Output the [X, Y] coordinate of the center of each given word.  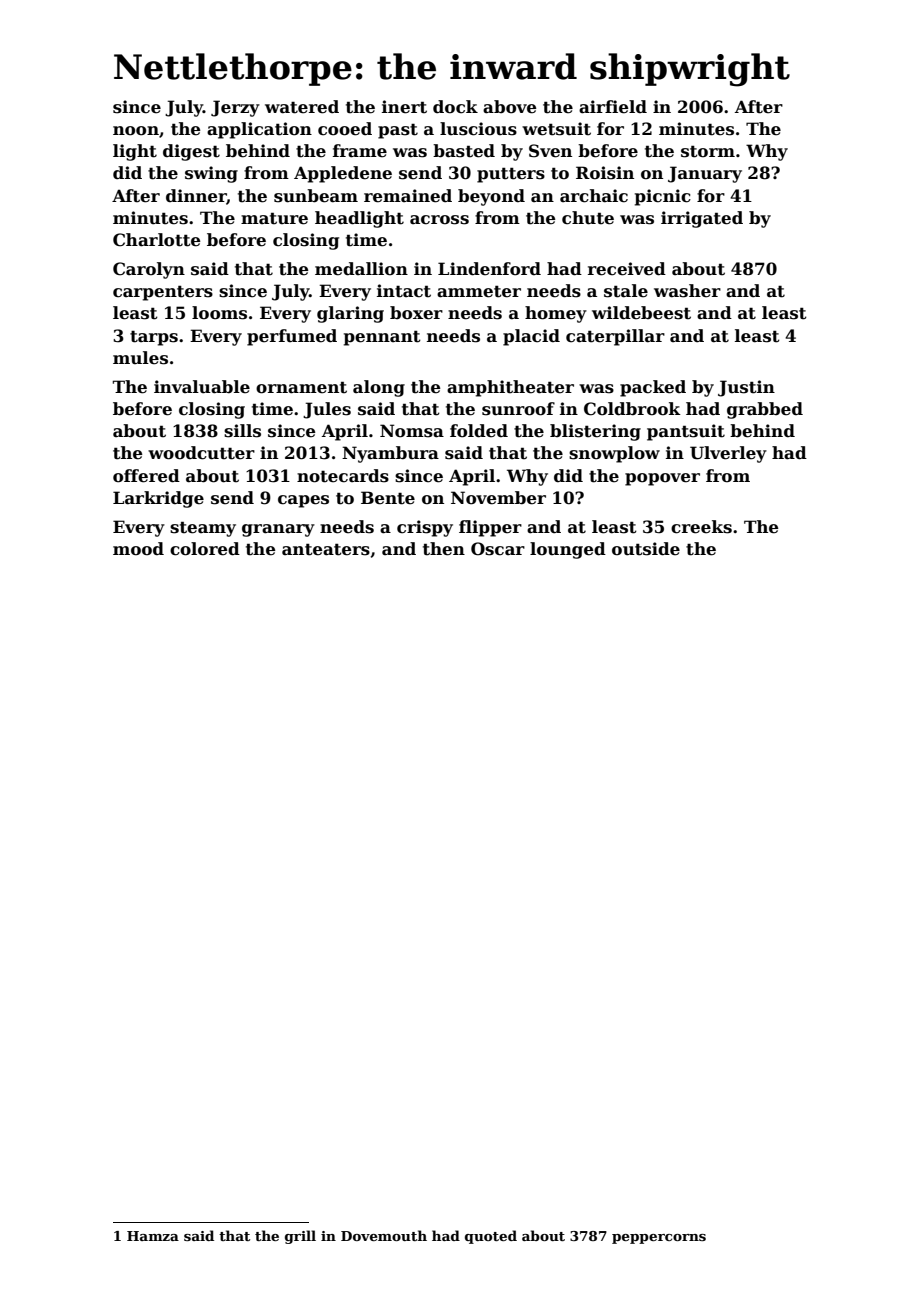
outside [646, 549]
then [444, 549]
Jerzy [235, 108]
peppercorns [659, 1239]
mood [138, 549]
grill [300, 1237]
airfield [613, 107]
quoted [491, 1237]
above [509, 107]
